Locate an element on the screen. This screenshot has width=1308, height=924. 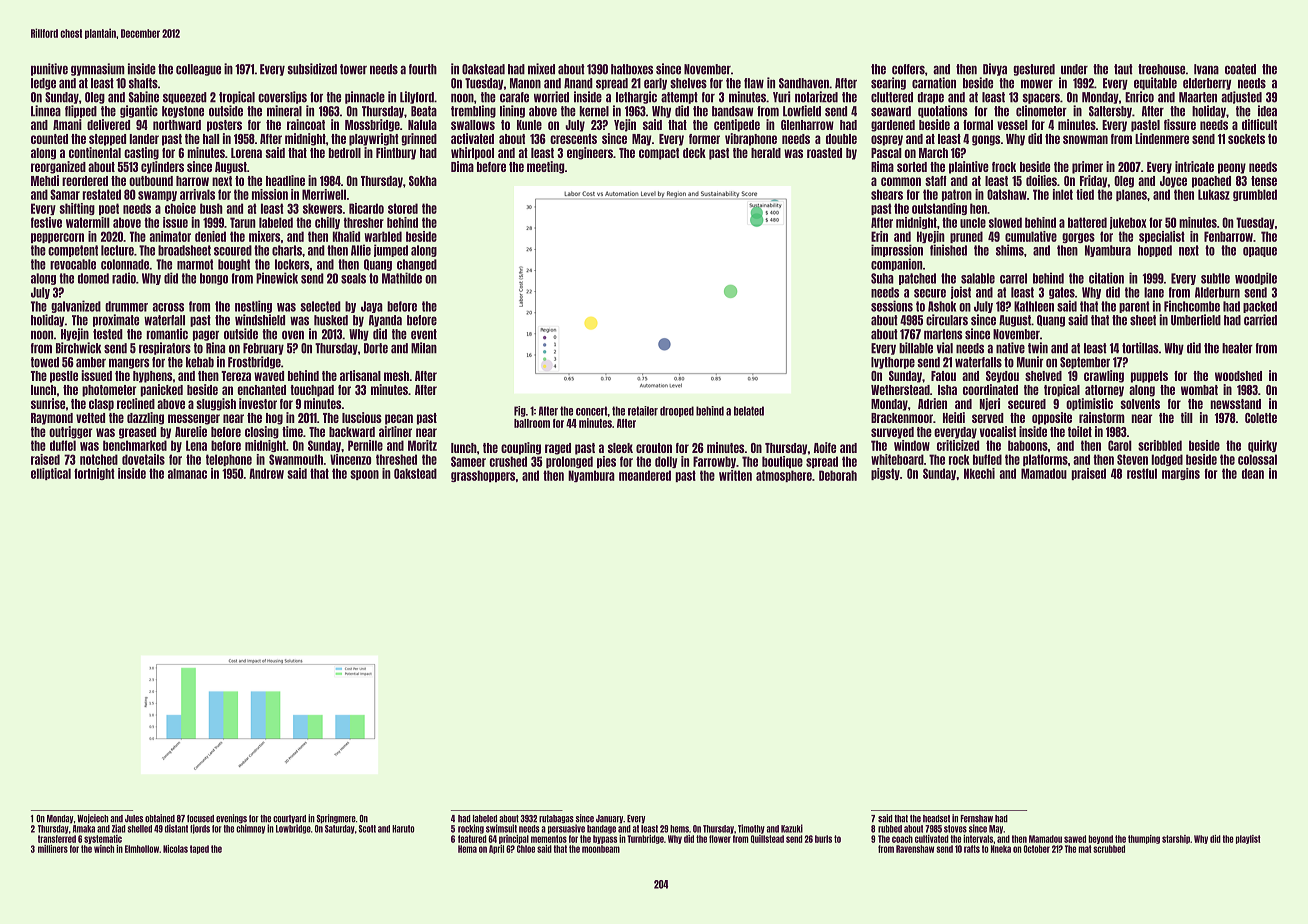
mixed is located at coordinates (541, 69).
